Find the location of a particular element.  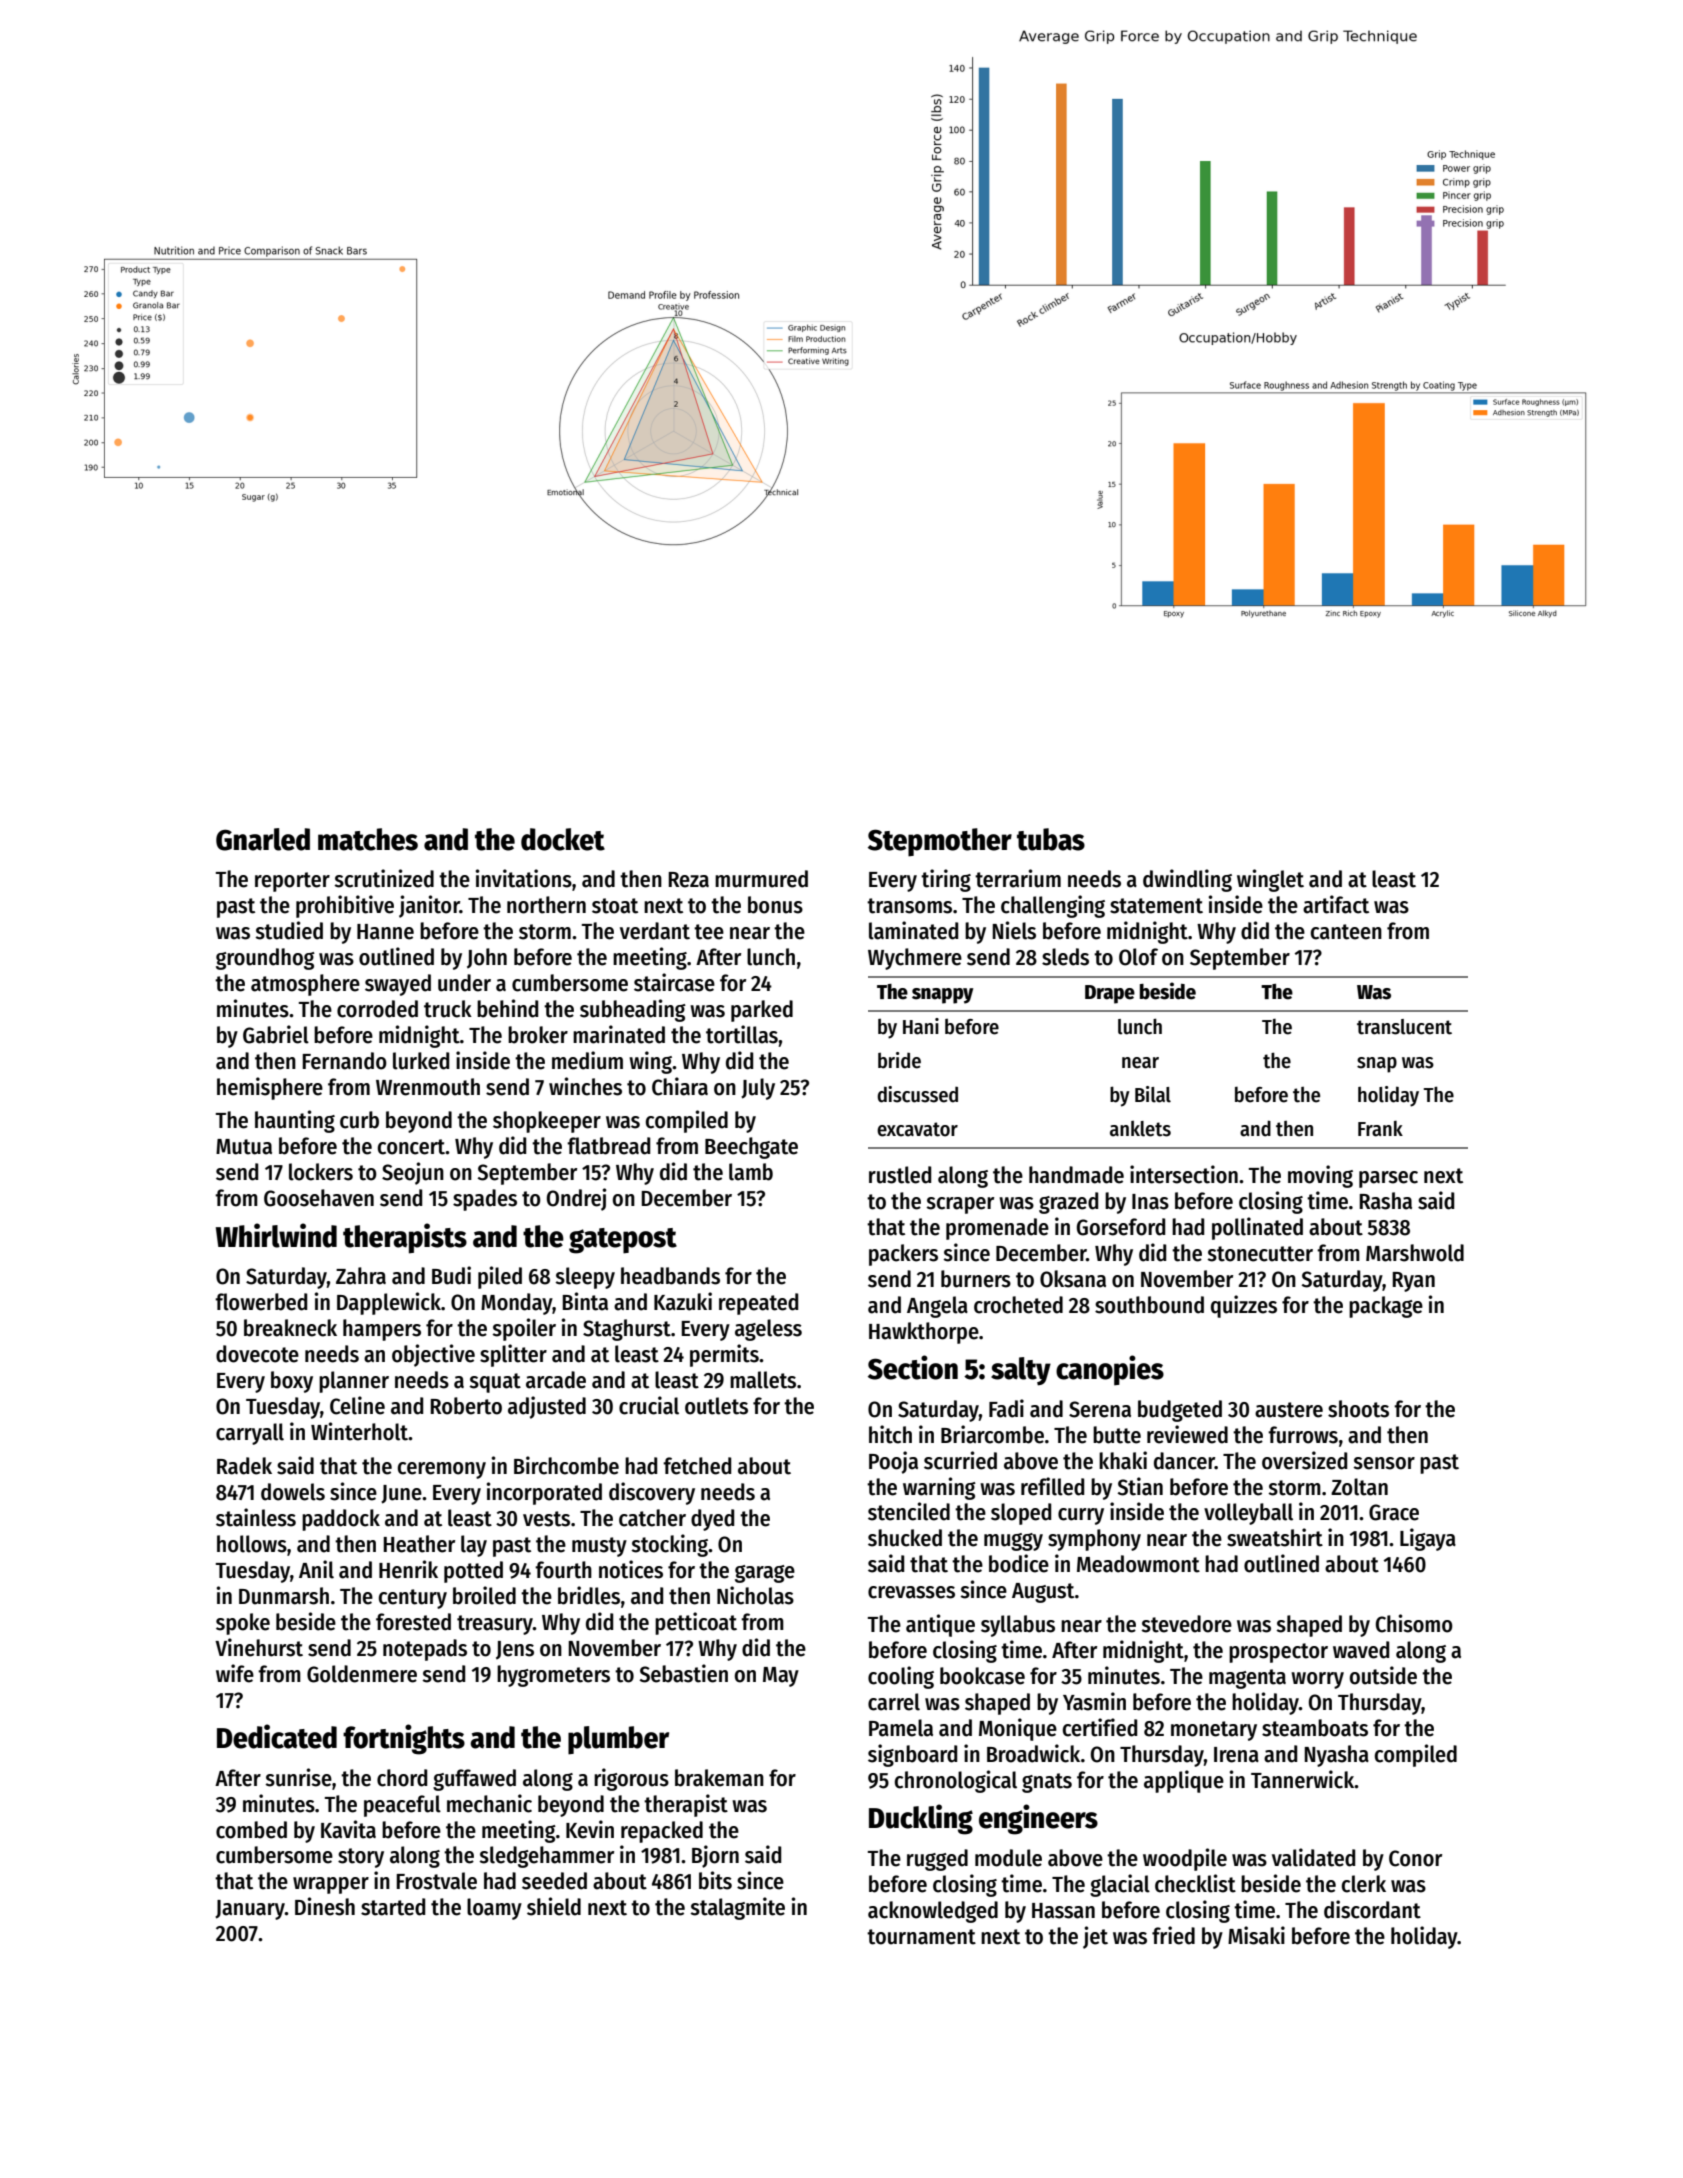

story is located at coordinates (361, 1858).
